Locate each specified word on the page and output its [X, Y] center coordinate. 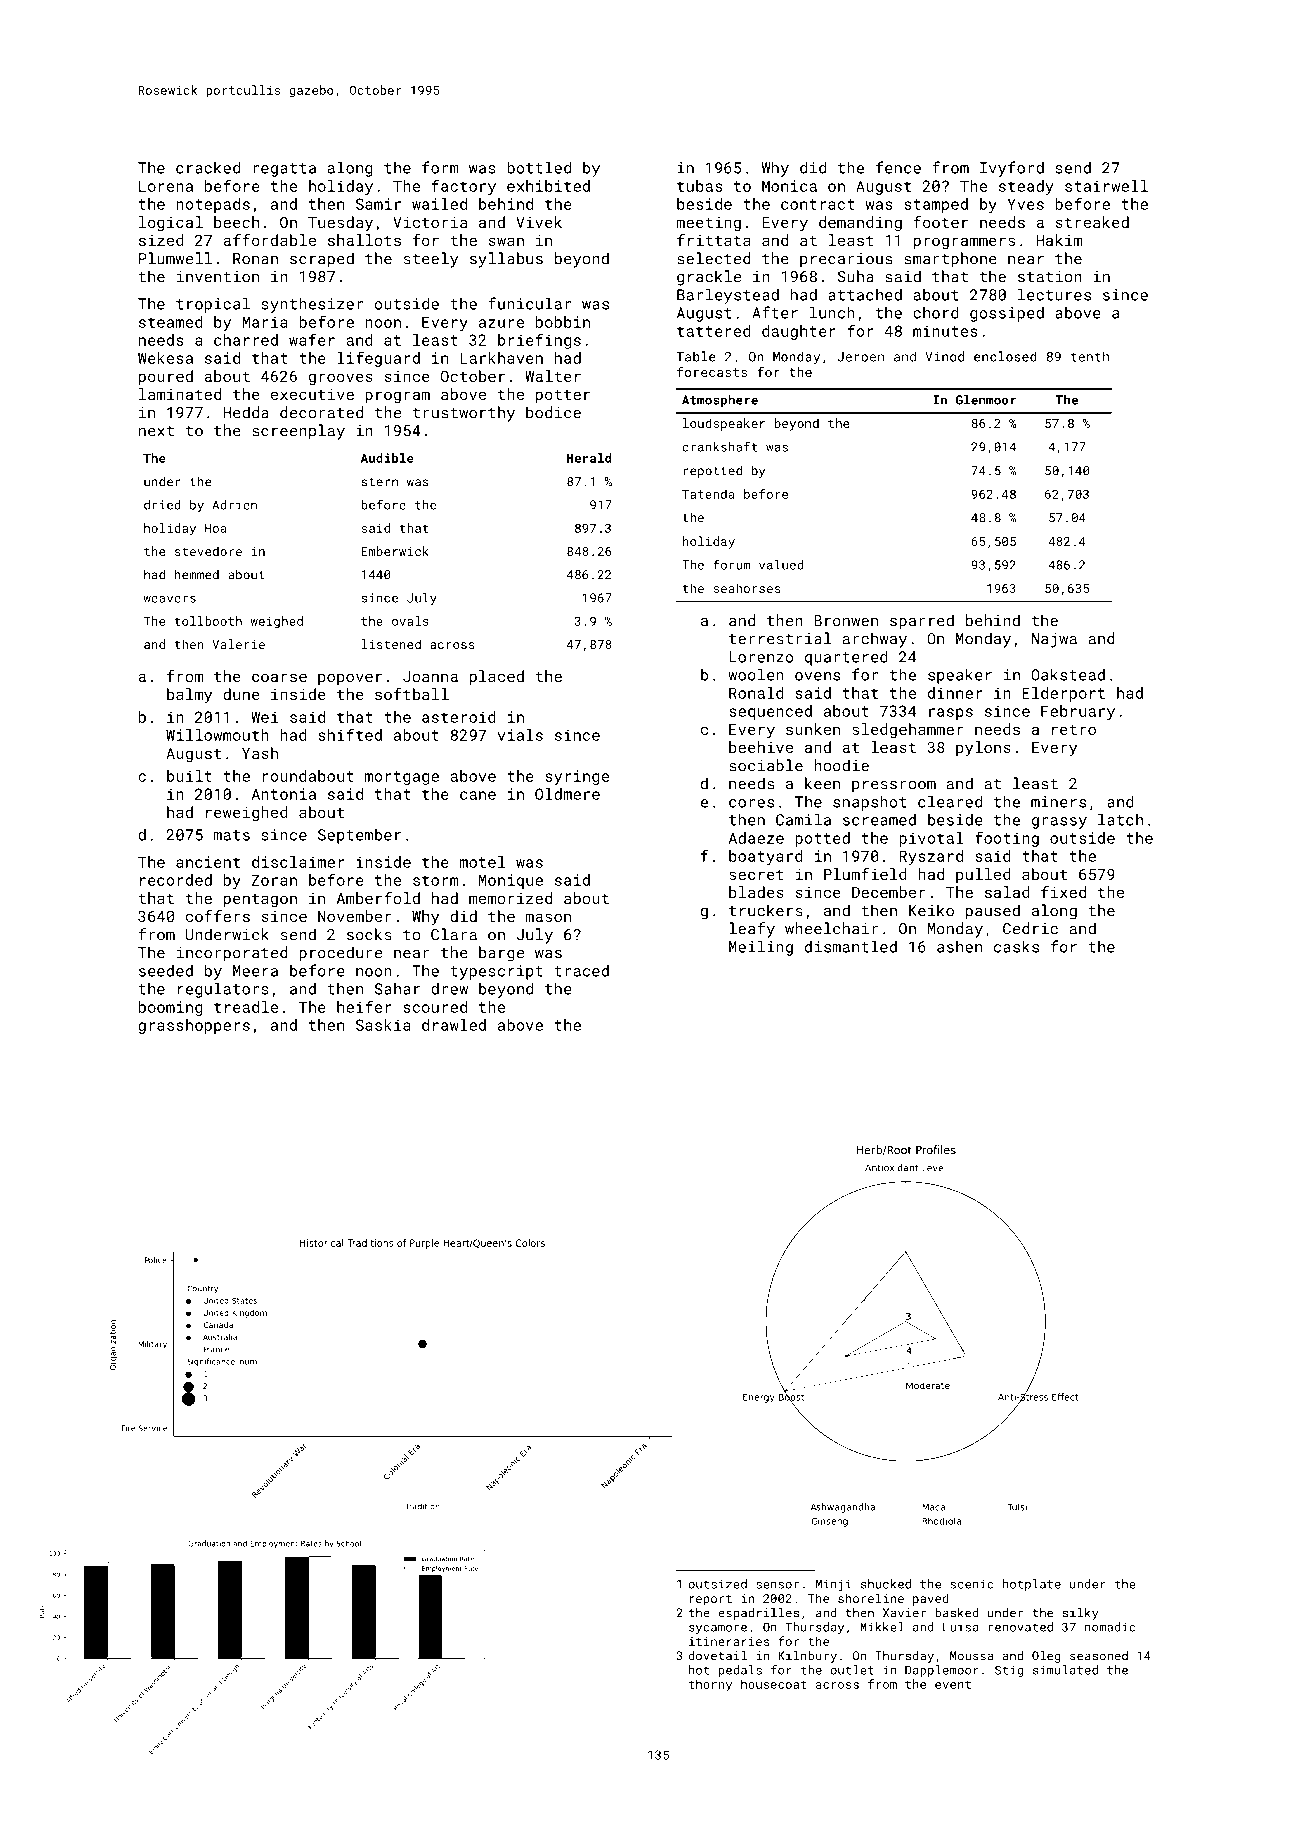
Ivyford [1012, 169]
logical [171, 223]
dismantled [851, 946]
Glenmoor [986, 400]
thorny [710, 1685]
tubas [699, 186]
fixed [1063, 892]
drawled [454, 1025]
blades [756, 892]
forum [731, 564]
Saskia [383, 1025]
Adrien [235, 505]
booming [171, 1008]
